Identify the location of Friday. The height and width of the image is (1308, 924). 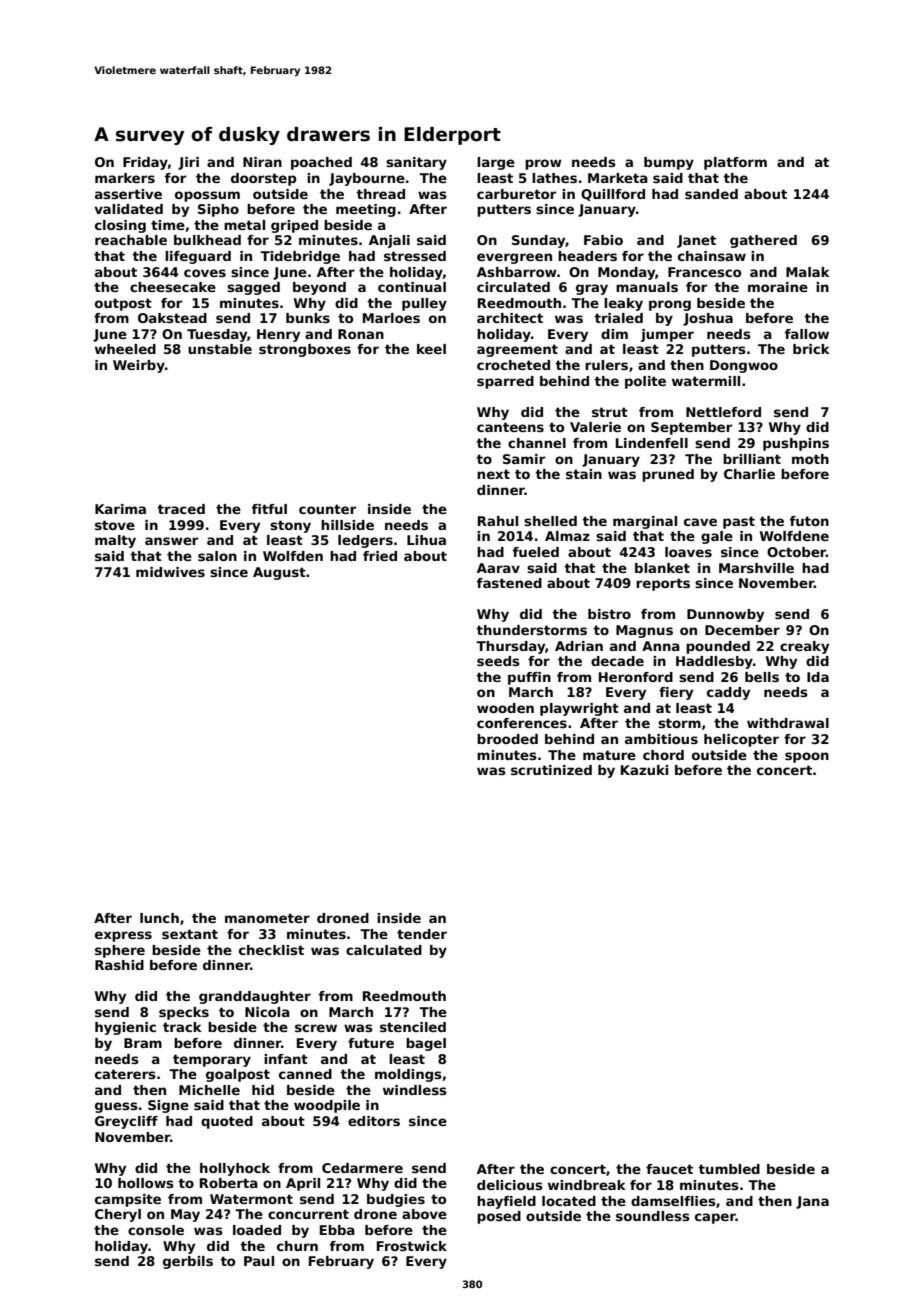
(145, 163).
